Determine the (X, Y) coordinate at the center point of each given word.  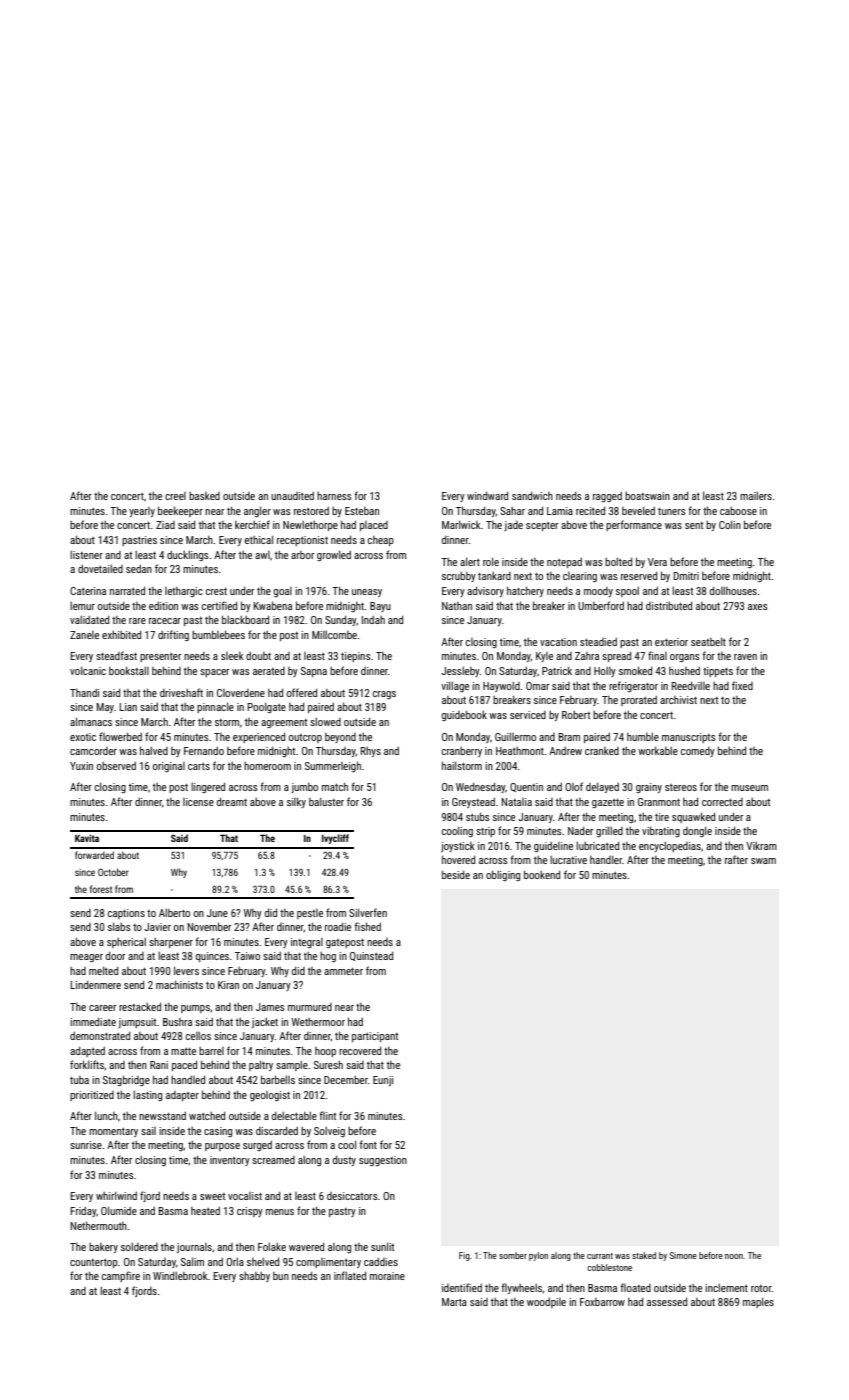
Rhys (371, 752)
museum (749, 788)
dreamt (232, 801)
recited (590, 510)
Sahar (512, 511)
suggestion (383, 1161)
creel (175, 496)
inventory (230, 1161)
